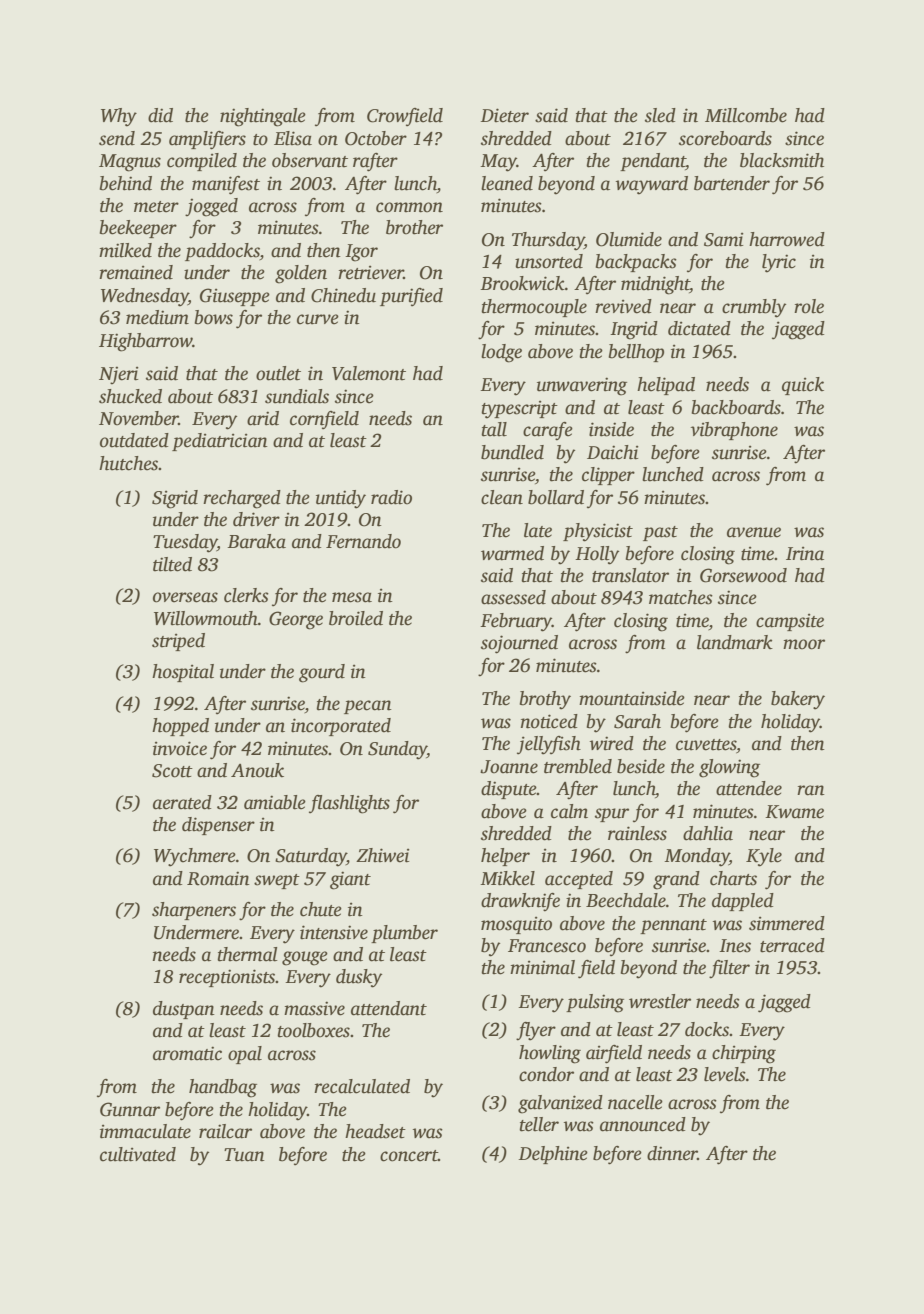 The width and height of the image is (924, 1314). I want to click on manifest, so click(226, 185).
